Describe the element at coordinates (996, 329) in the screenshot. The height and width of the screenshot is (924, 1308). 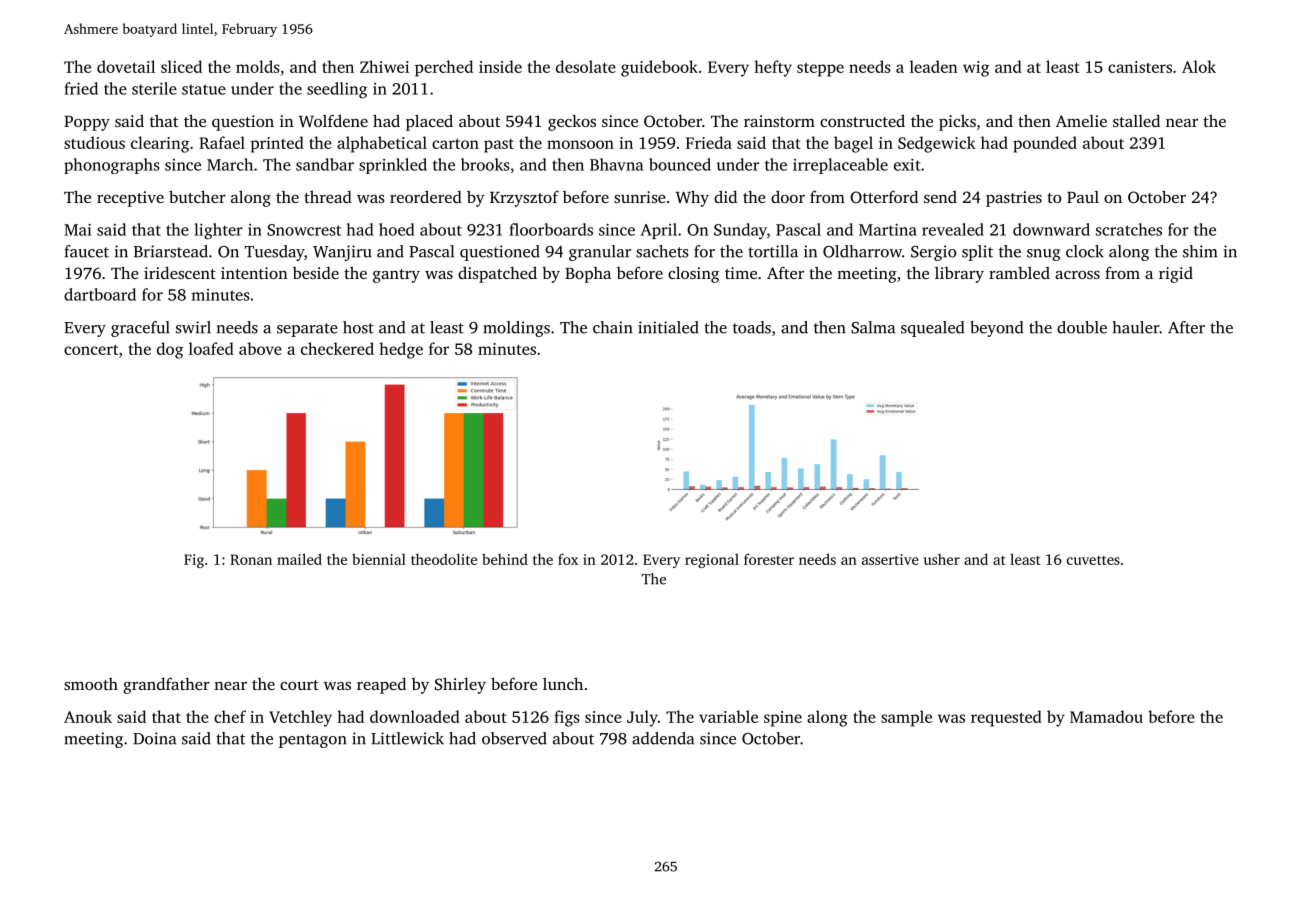
I see `beyond` at that location.
